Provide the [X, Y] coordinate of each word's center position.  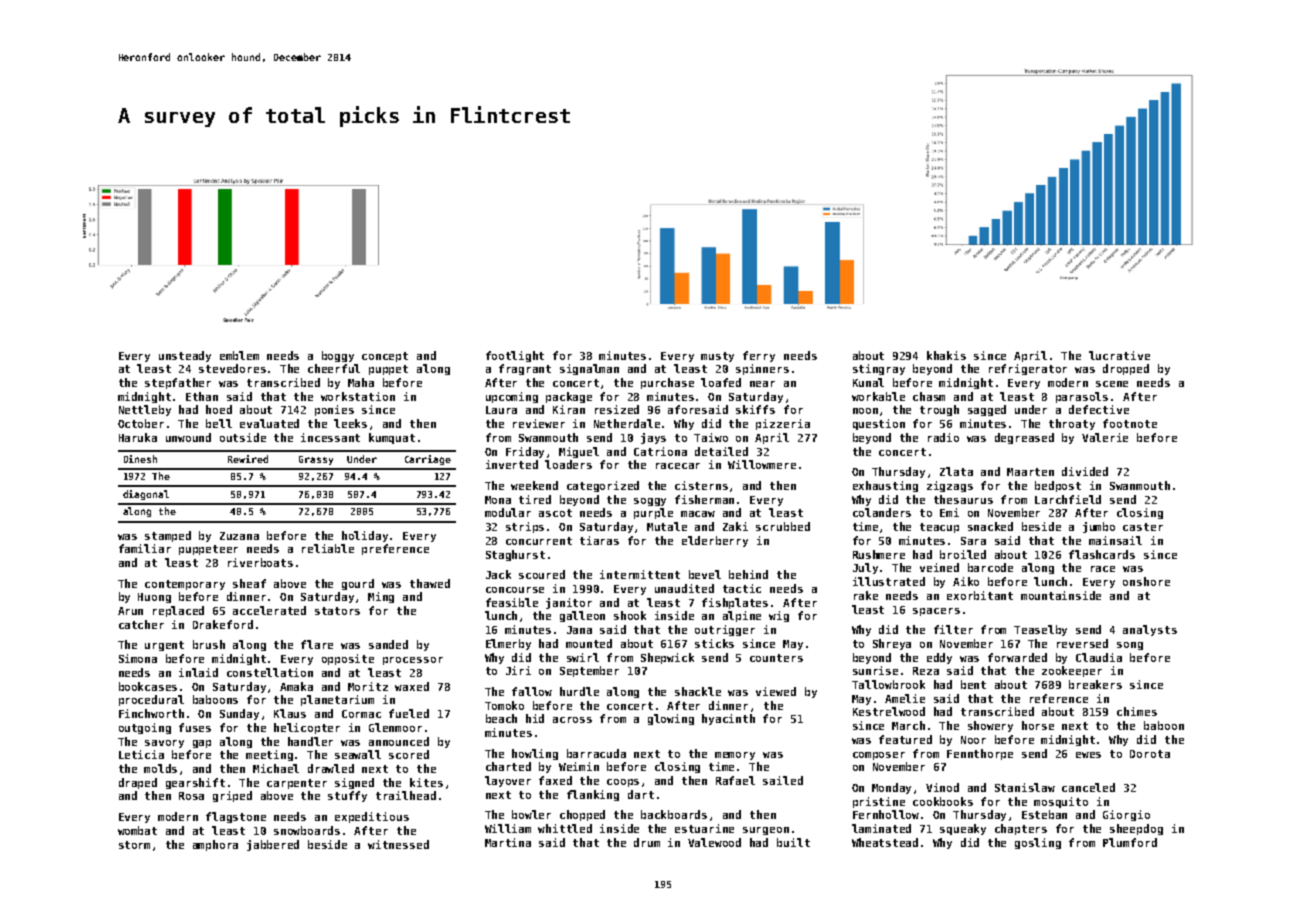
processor [413, 661]
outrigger [725, 630]
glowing [671, 719]
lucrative [1119, 355]
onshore [1146, 581]
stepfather [178, 383]
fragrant [525, 369]
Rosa [191, 796]
